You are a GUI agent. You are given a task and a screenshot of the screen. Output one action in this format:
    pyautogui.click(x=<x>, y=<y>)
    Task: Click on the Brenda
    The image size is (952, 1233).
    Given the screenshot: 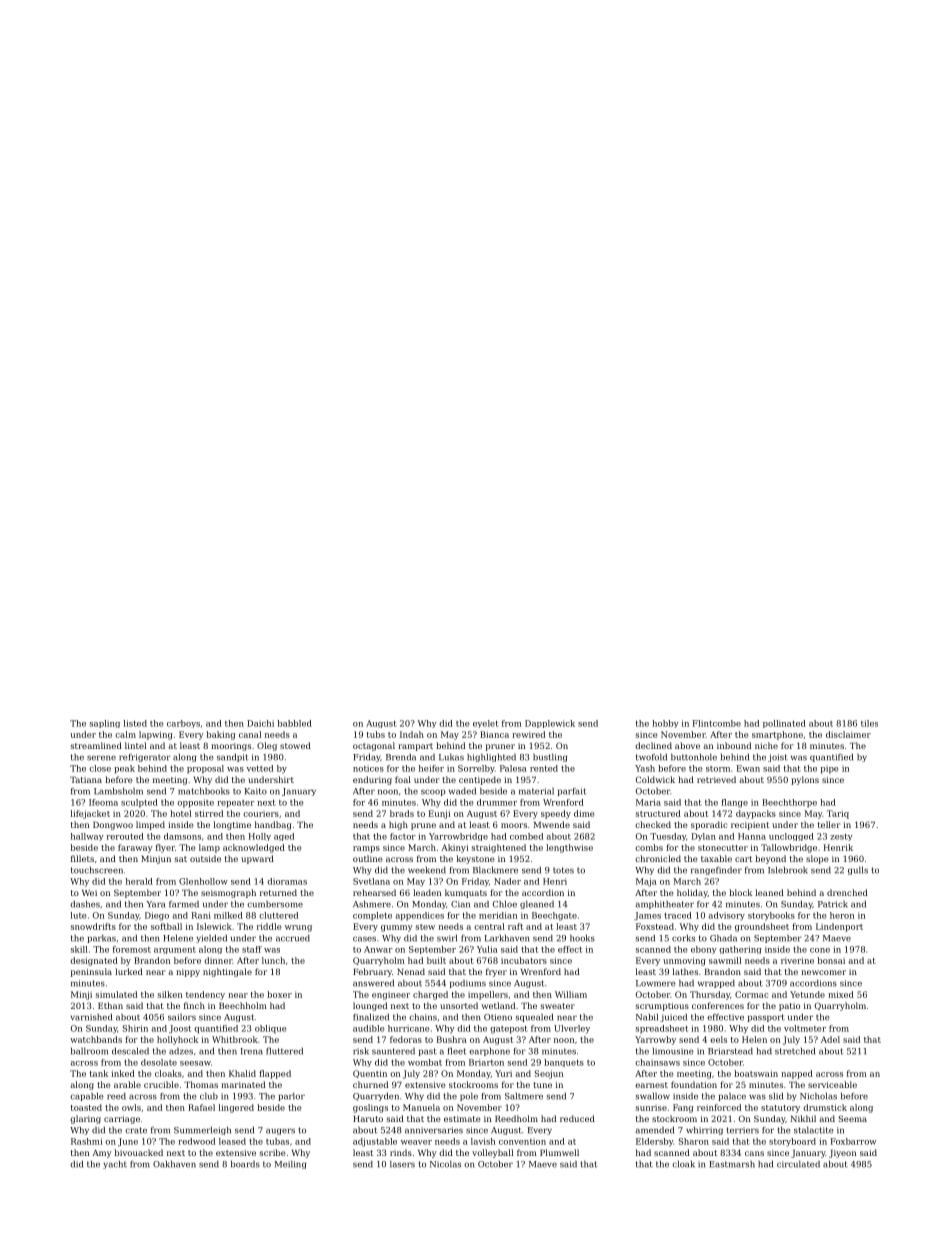 What is the action you would take?
    pyautogui.click(x=401, y=757)
